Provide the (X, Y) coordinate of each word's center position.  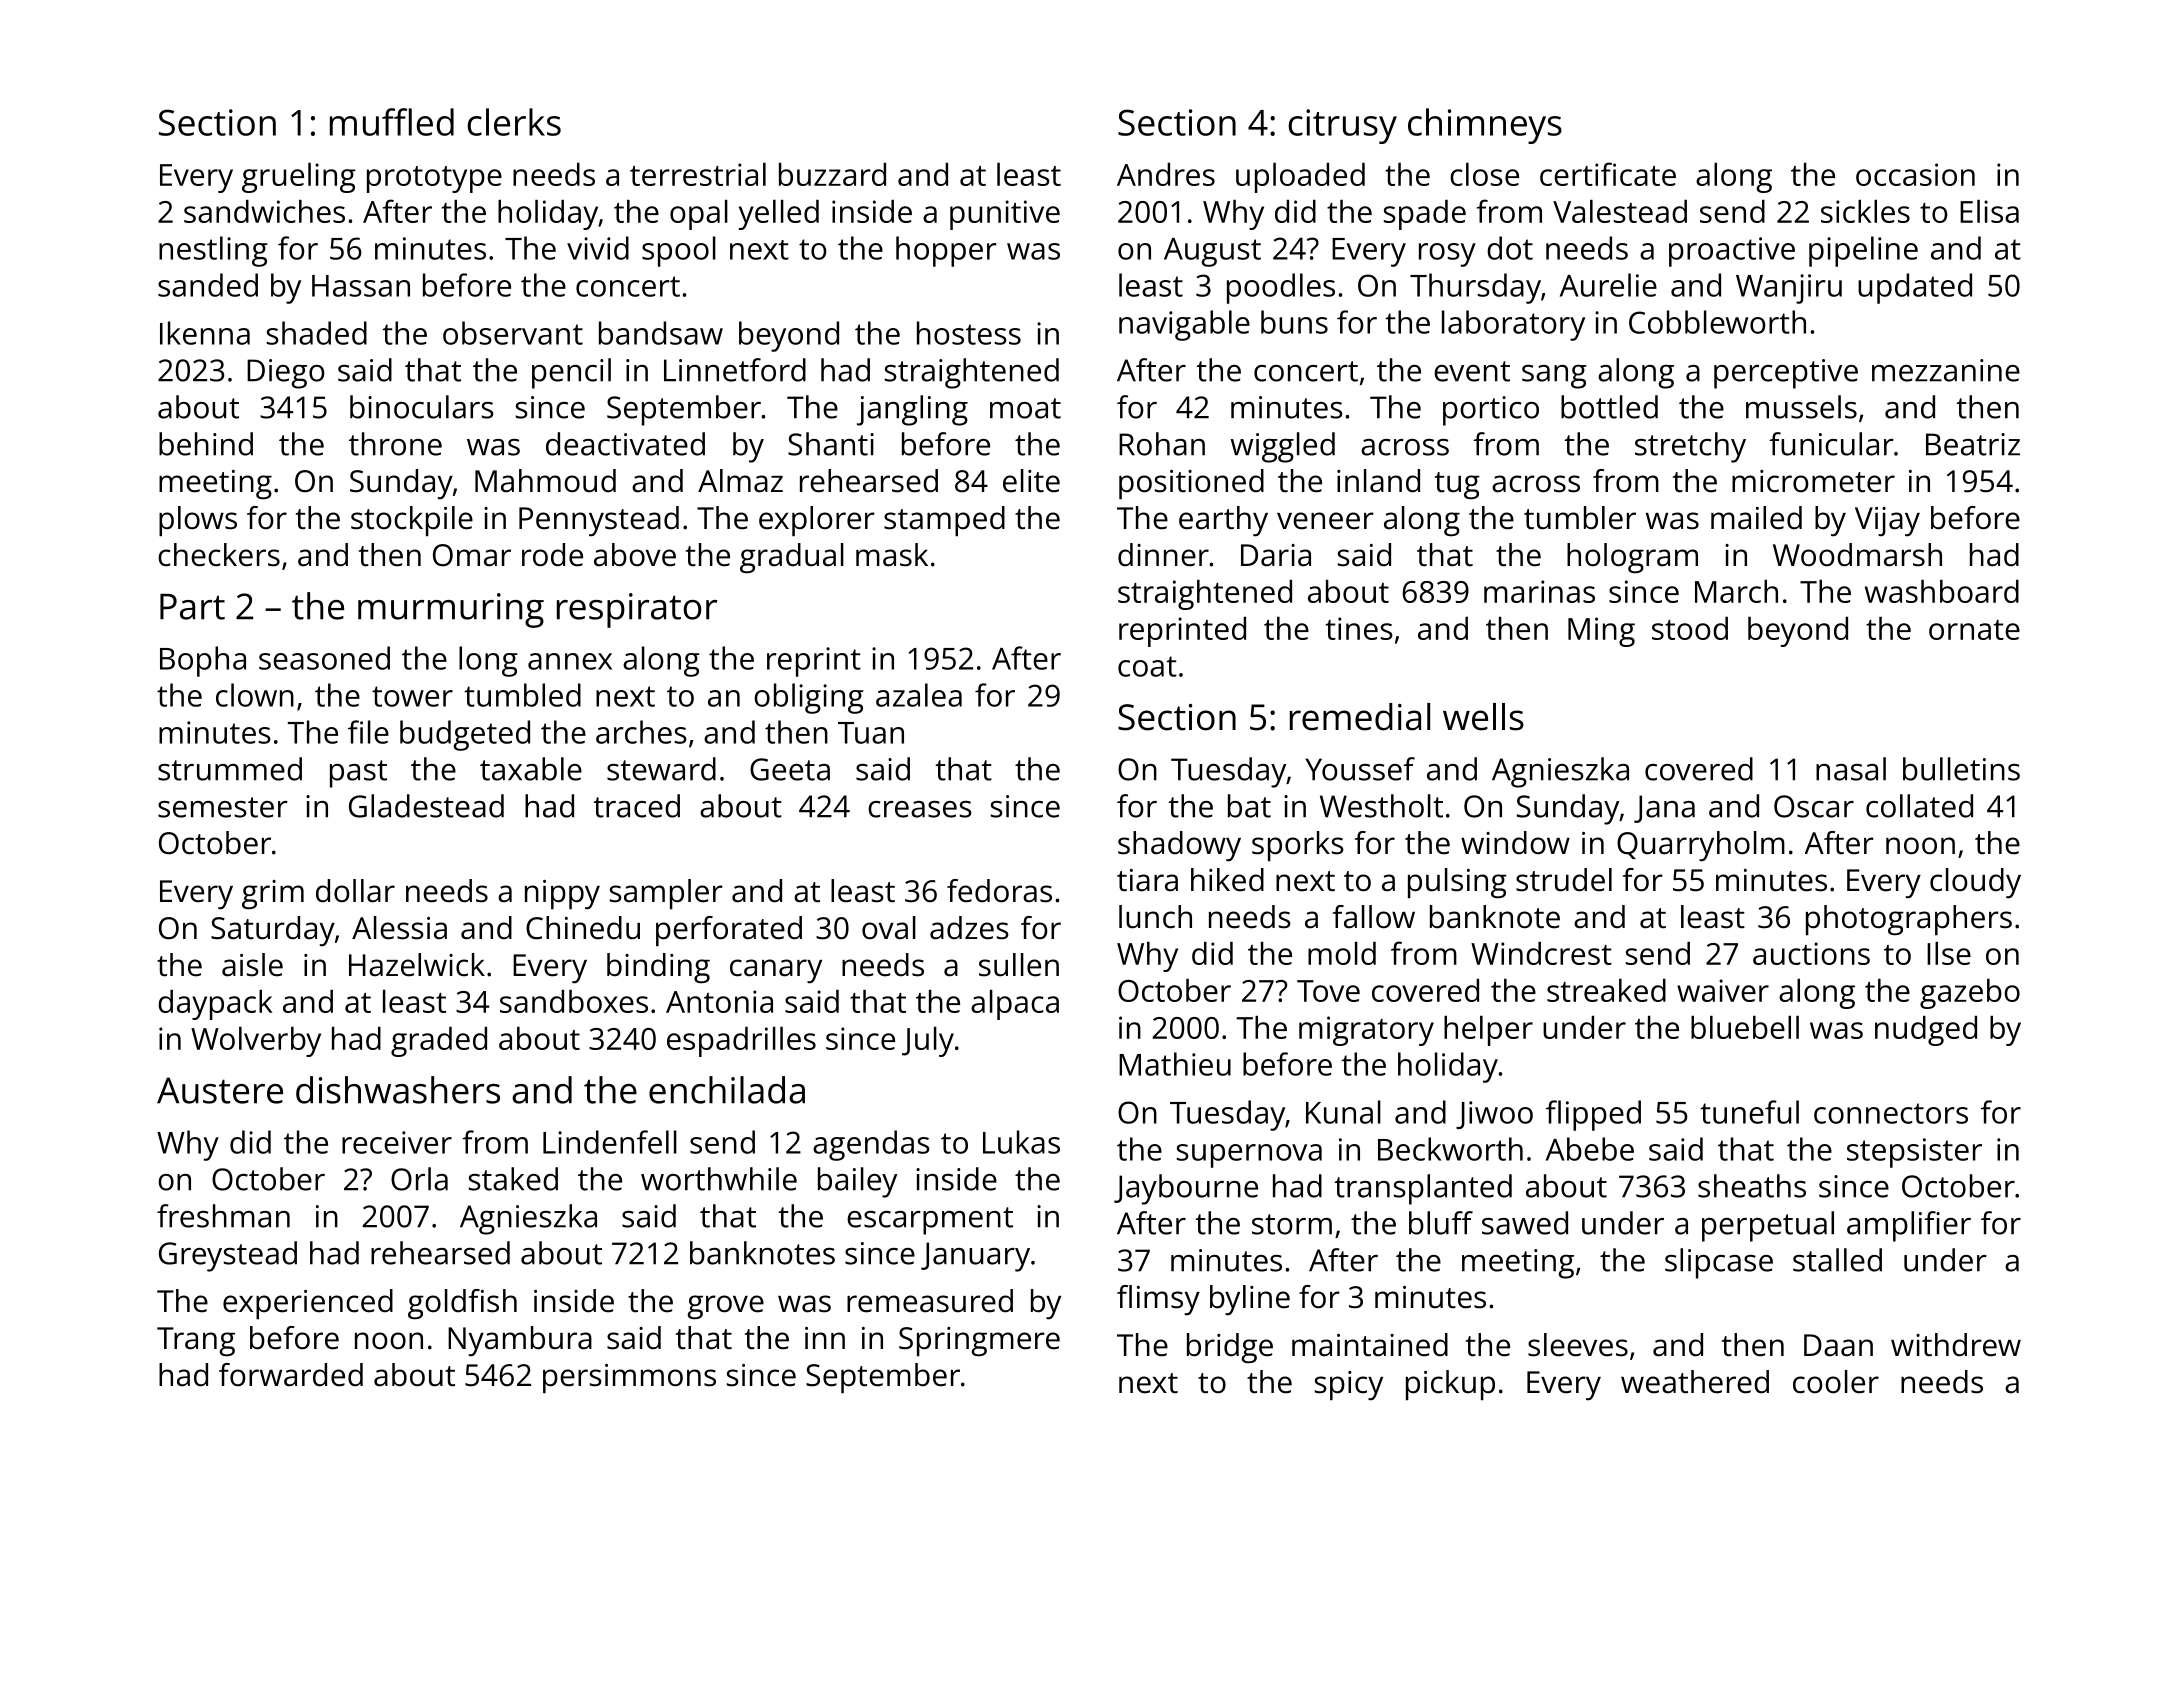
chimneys (1485, 126)
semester (223, 807)
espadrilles (741, 1042)
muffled (392, 122)
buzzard (832, 174)
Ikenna (205, 333)
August (1212, 252)
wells (1483, 717)
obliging (809, 698)
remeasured (930, 1301)
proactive (1732, 252)
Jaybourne (1186, 1189)
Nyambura (520, 1341)
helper (1488, 1031)
